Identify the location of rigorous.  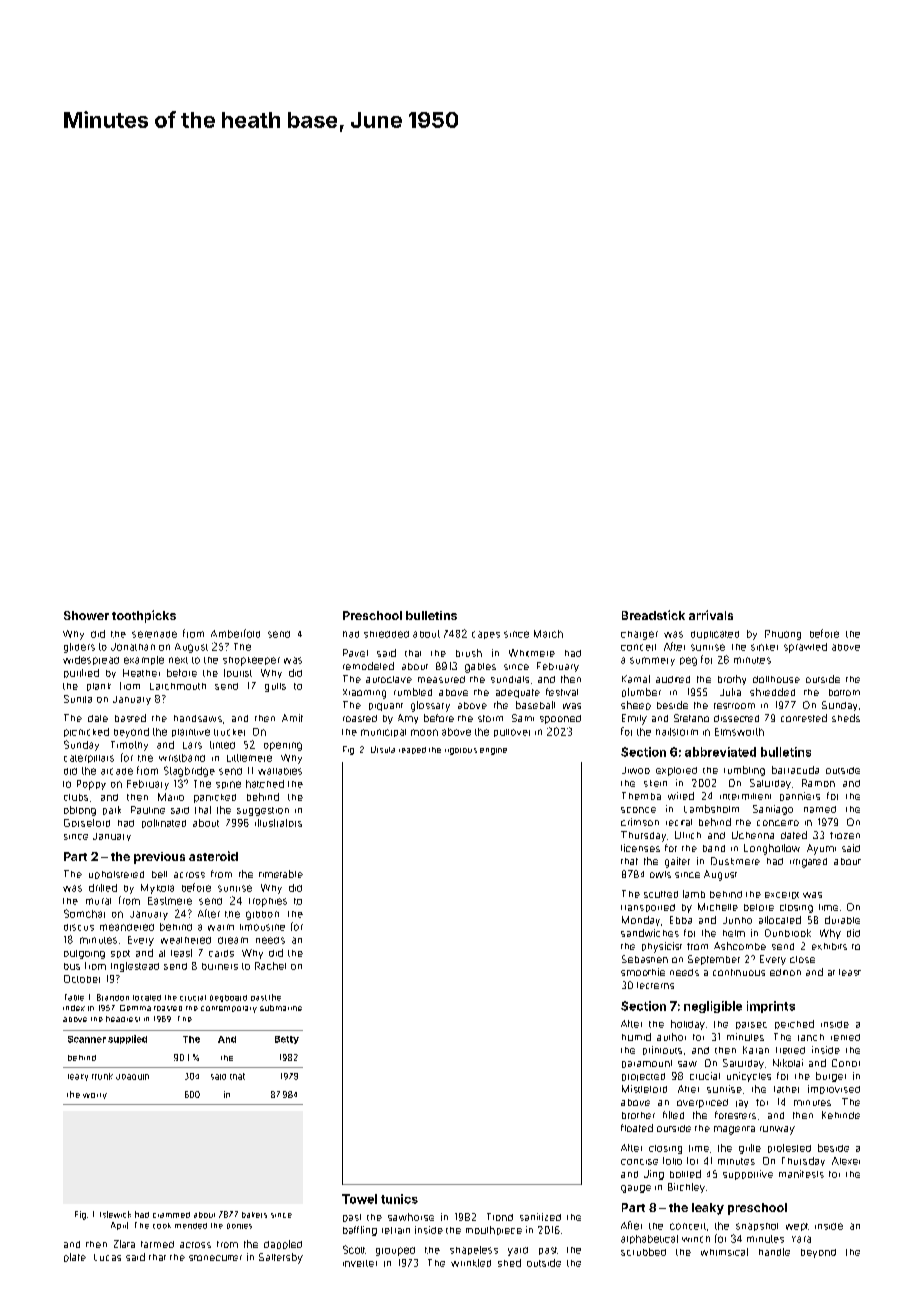
(461, 751).
